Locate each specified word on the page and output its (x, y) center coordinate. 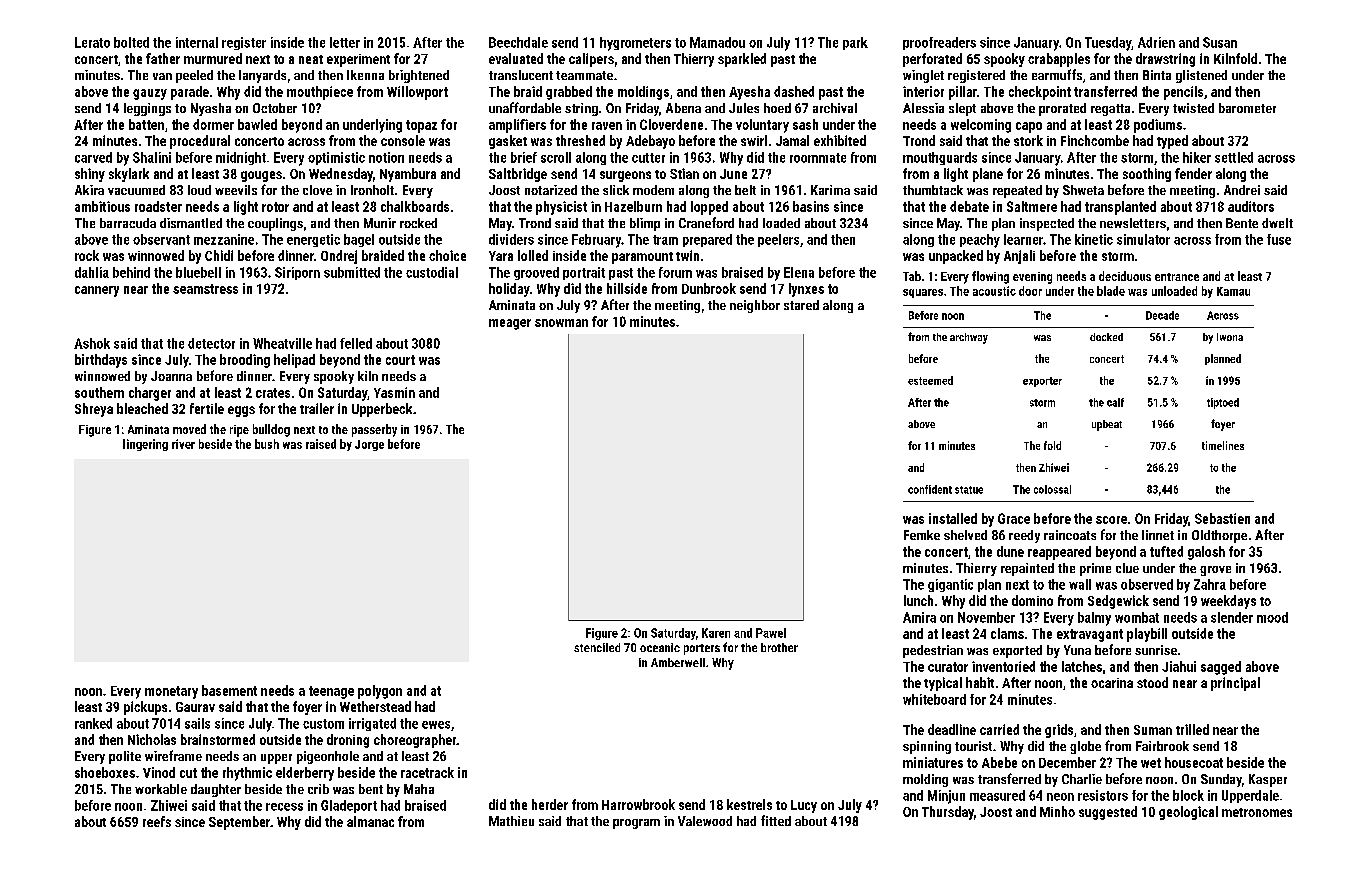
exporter (1042, 382)
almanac (370, 821)
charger (150, 394)
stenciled (597, 647)
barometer (1247, 108)
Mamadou (717, 42)
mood (1272, 617)
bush (267, 444)
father (163, 58)
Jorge (369, 445)
